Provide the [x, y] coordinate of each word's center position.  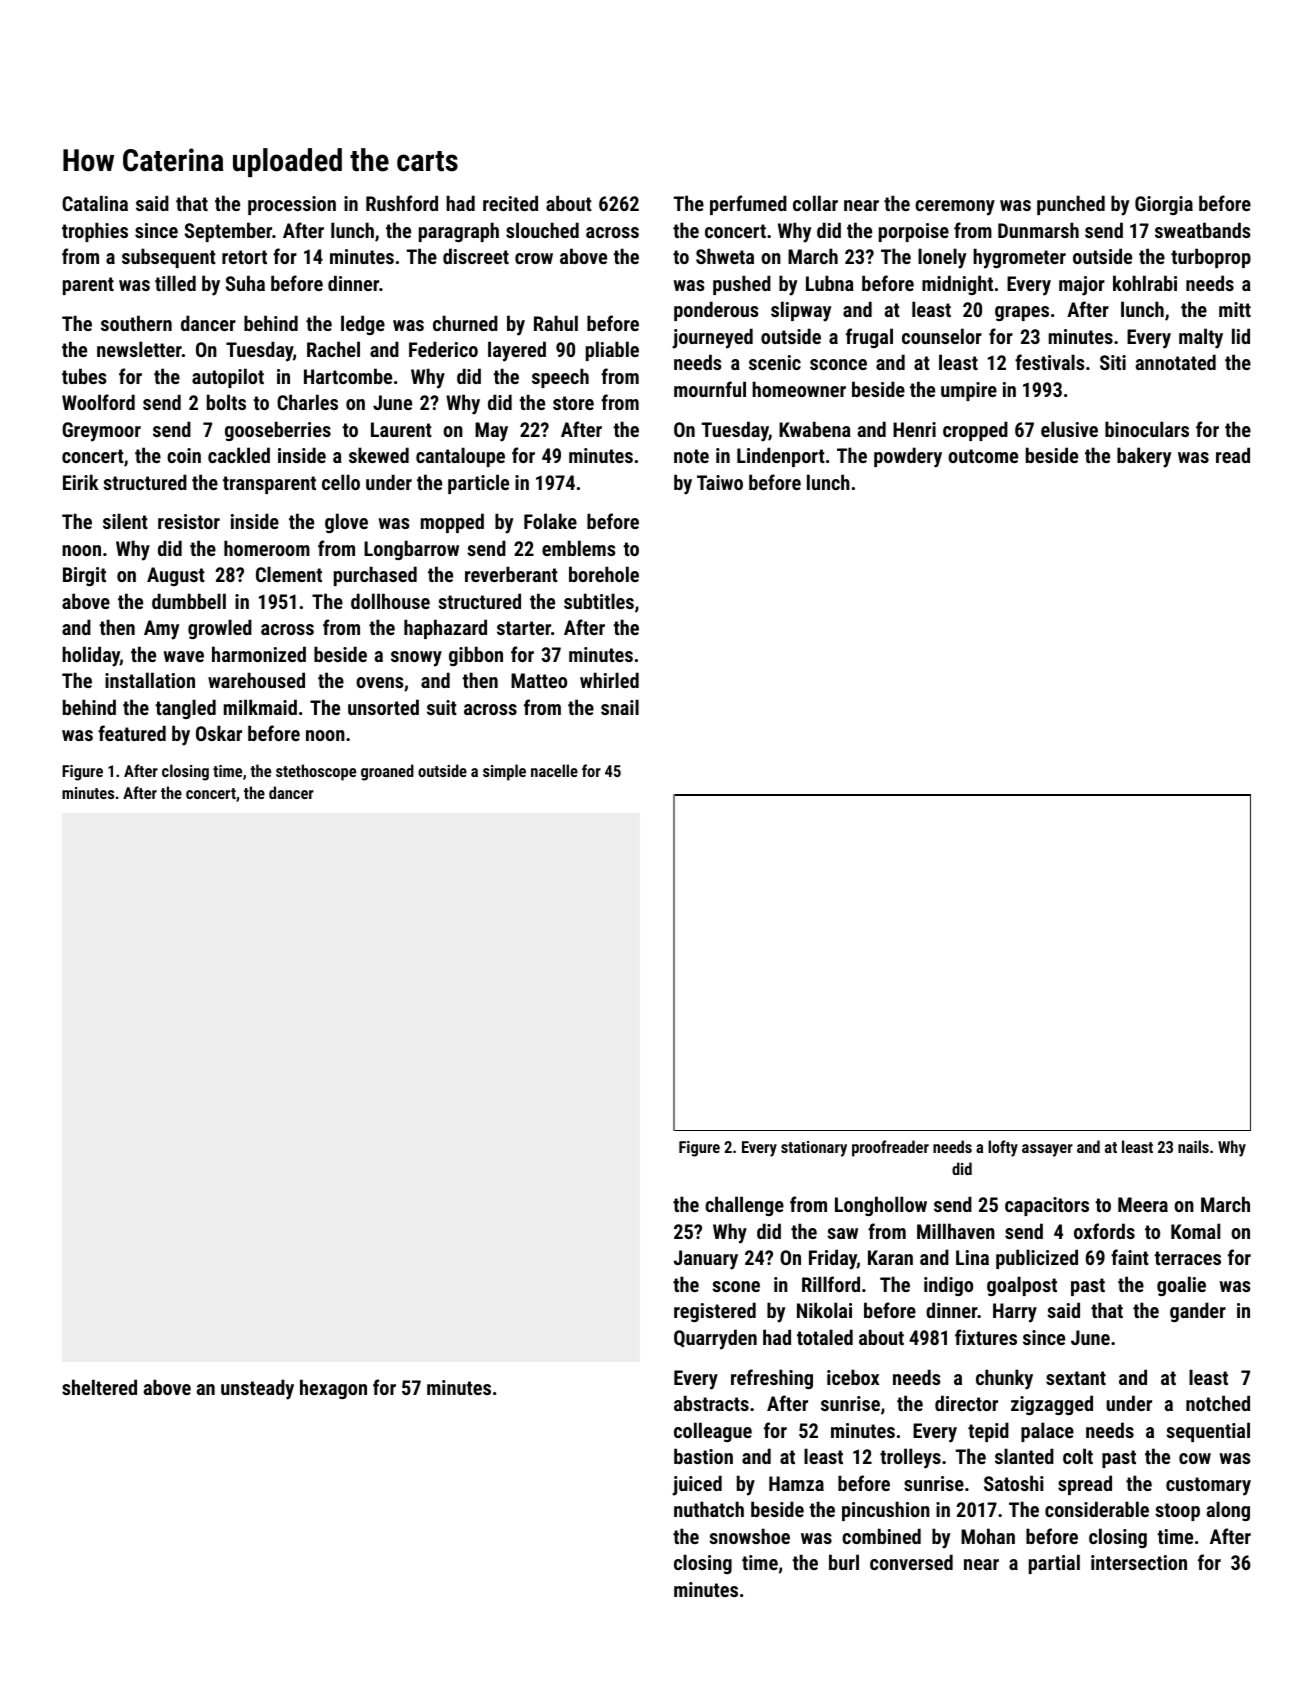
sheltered [99, 1387]
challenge [744, 1206]
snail [620, 707]
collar [815, 203]
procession [292, 205]
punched [1071, 205]
